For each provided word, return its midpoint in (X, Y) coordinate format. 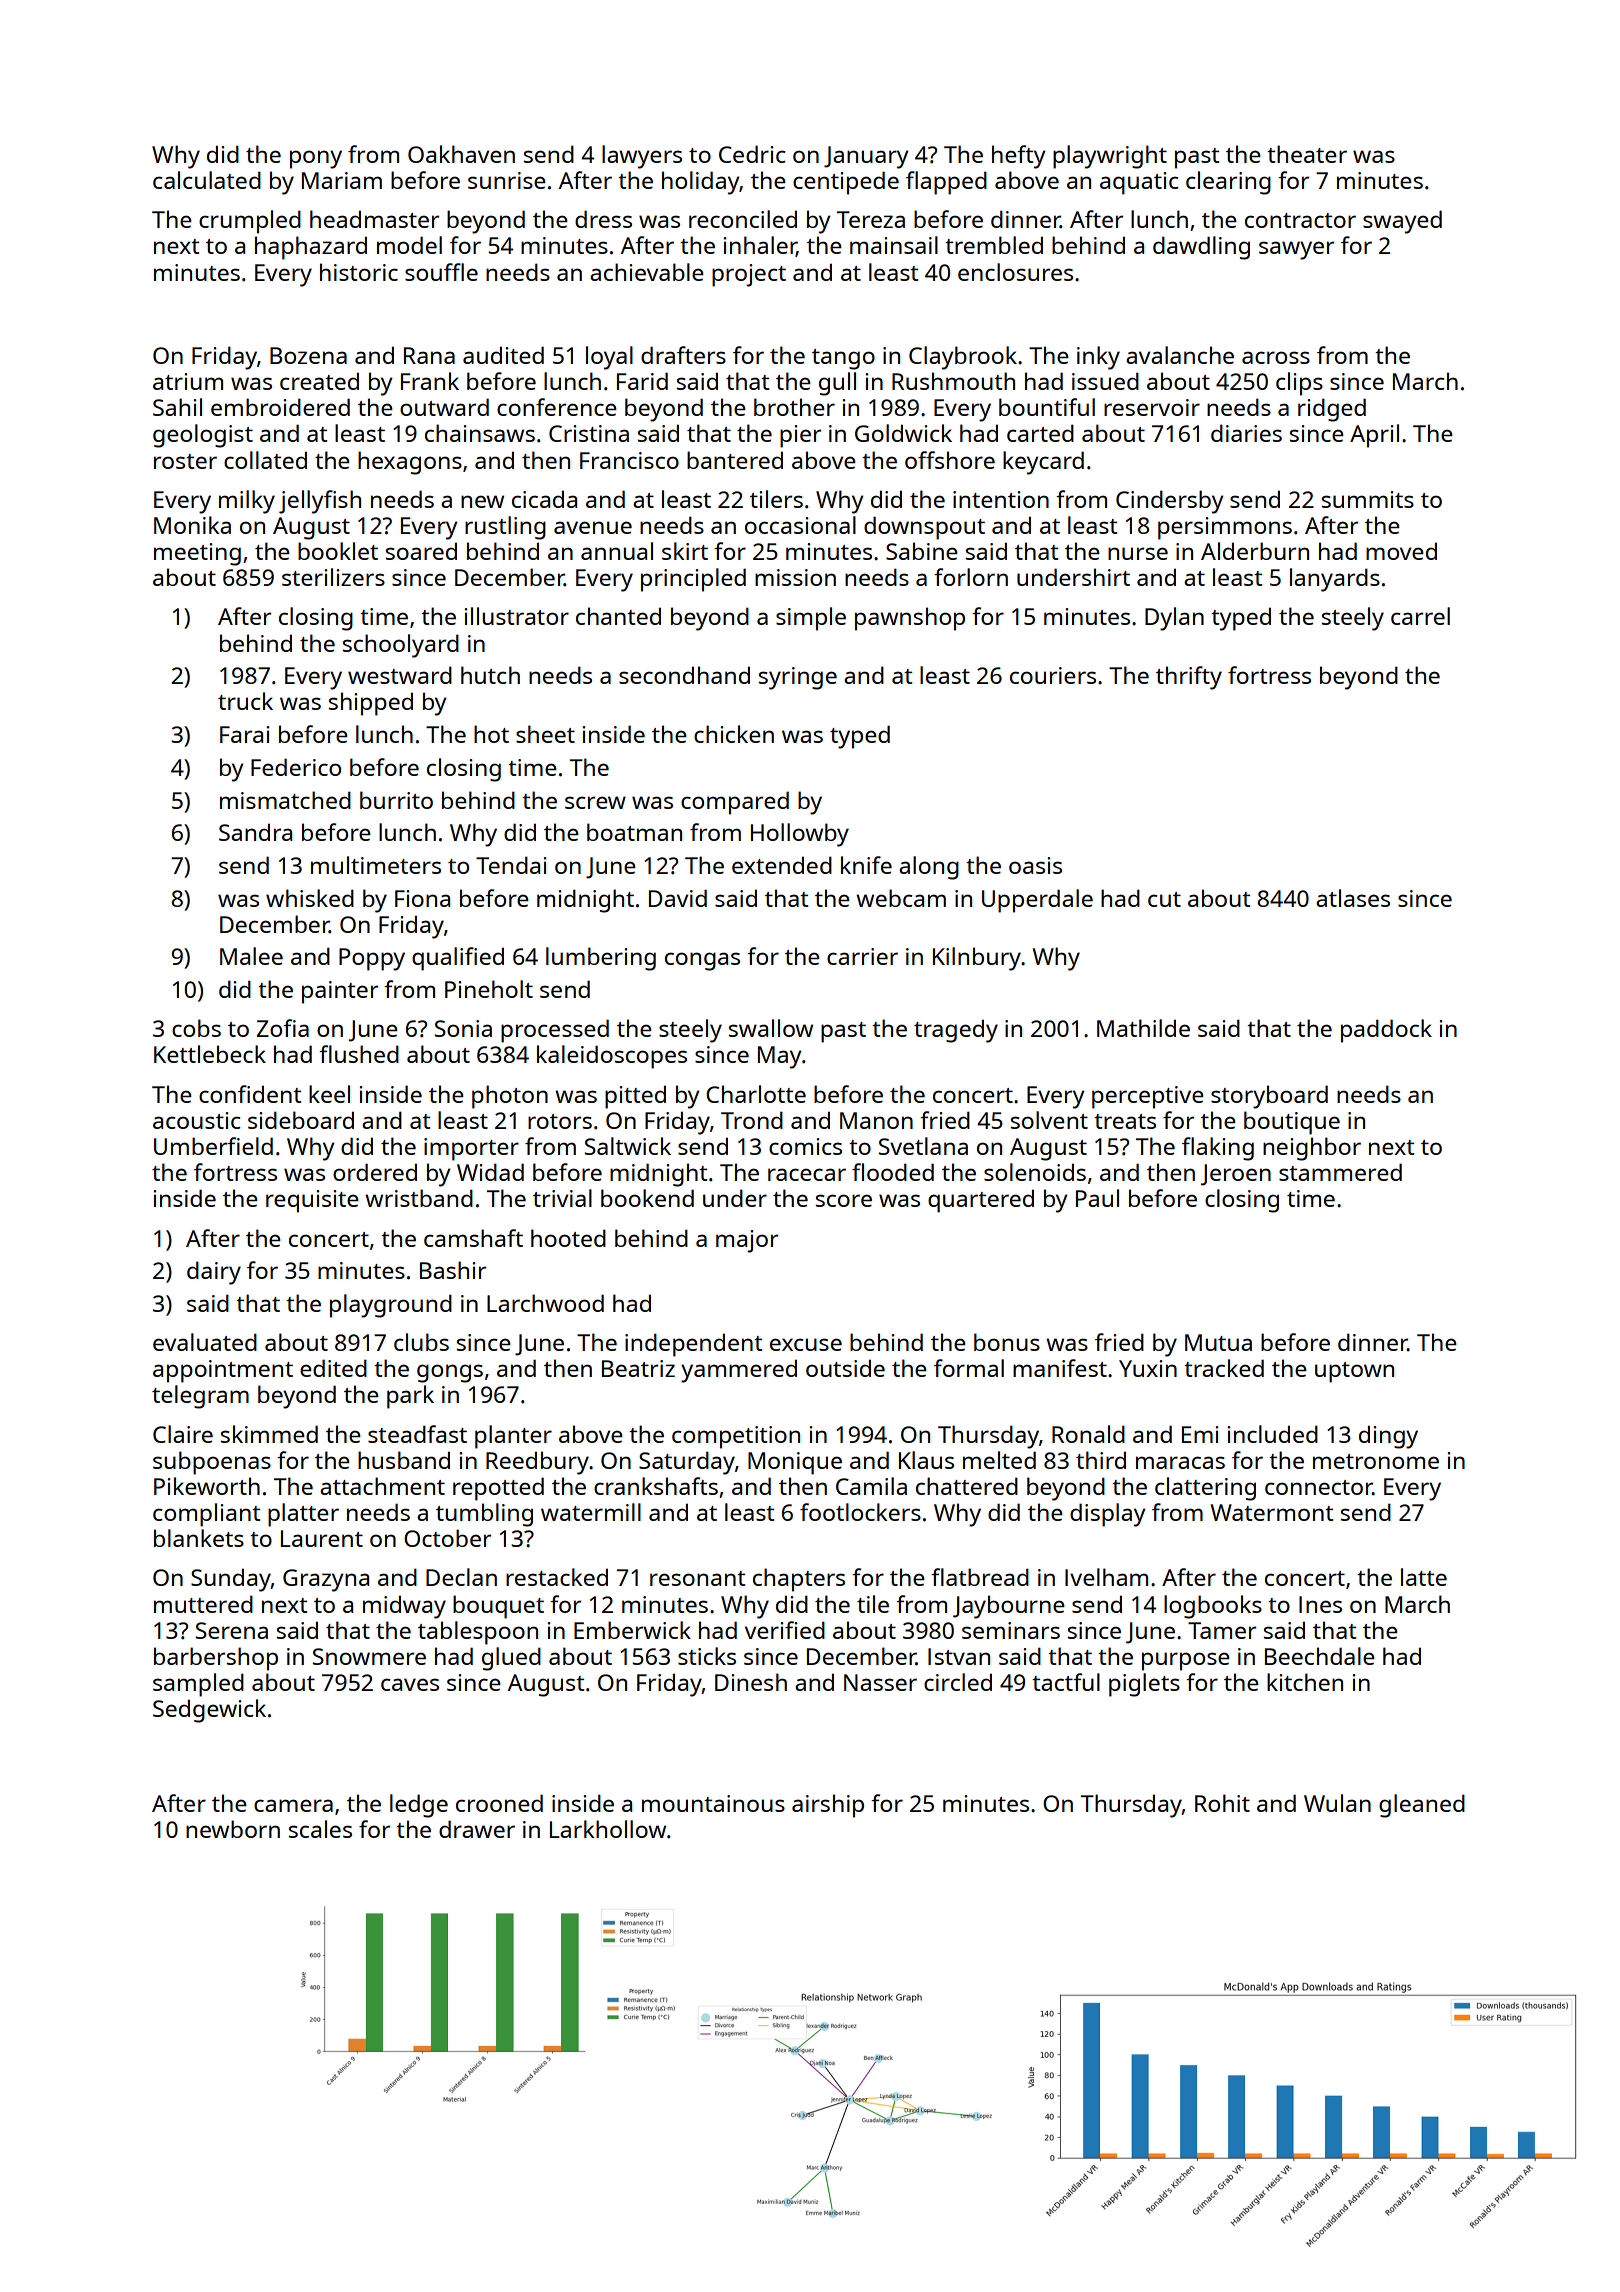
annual (617, 551)
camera (293, 1805)
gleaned (1422, 1806)
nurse (1138, 553)
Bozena (308, 355)
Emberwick (632, 1630)
